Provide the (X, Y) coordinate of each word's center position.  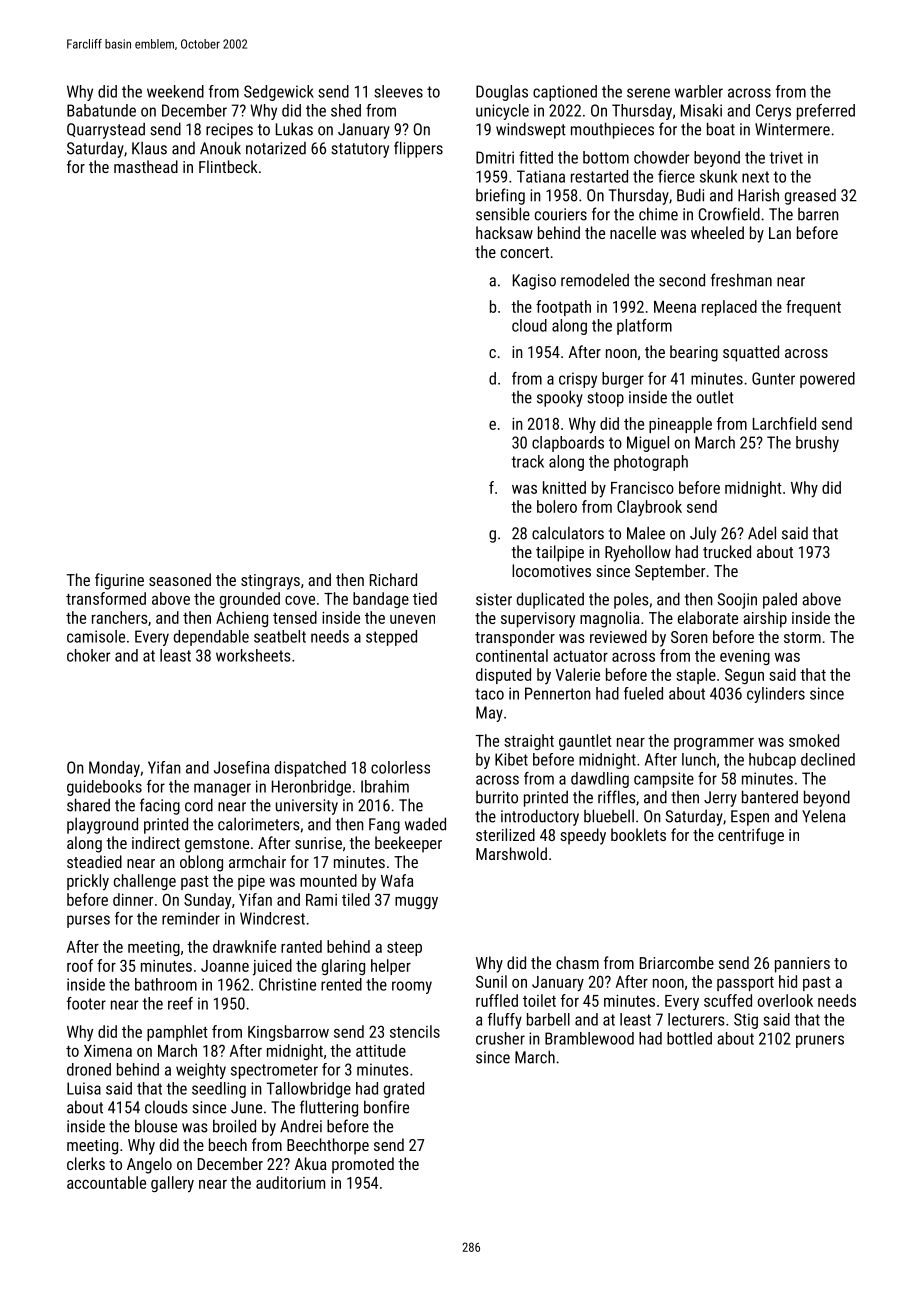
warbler (699, 91)
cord (199, 805)
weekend (175, 91)
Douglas (502, 93)
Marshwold (511, 853)
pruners (820, 1041)
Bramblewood (589, 1038)
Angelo (149, 1165)
